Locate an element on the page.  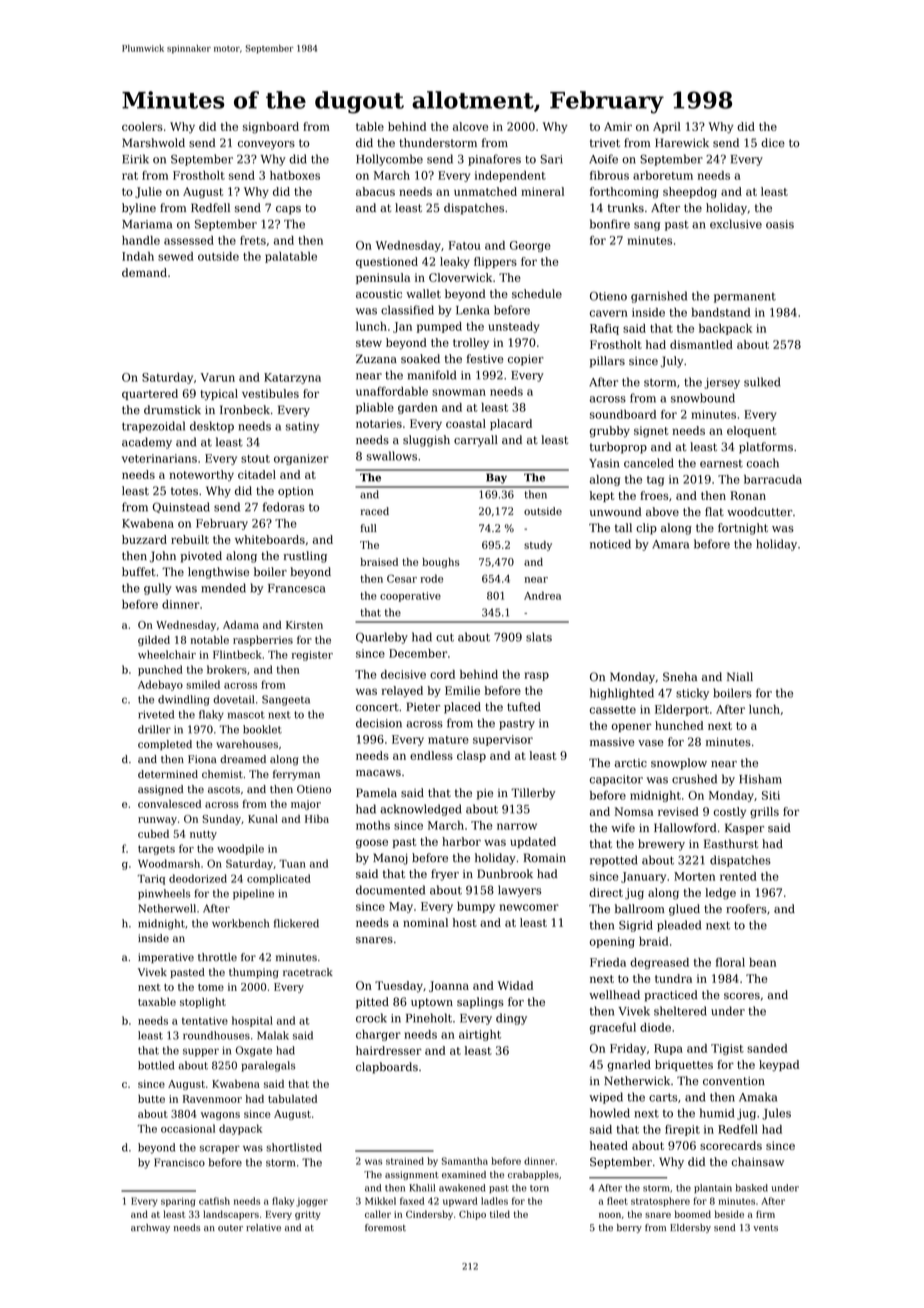
crabapples is located at coordinates (533, 1175).
